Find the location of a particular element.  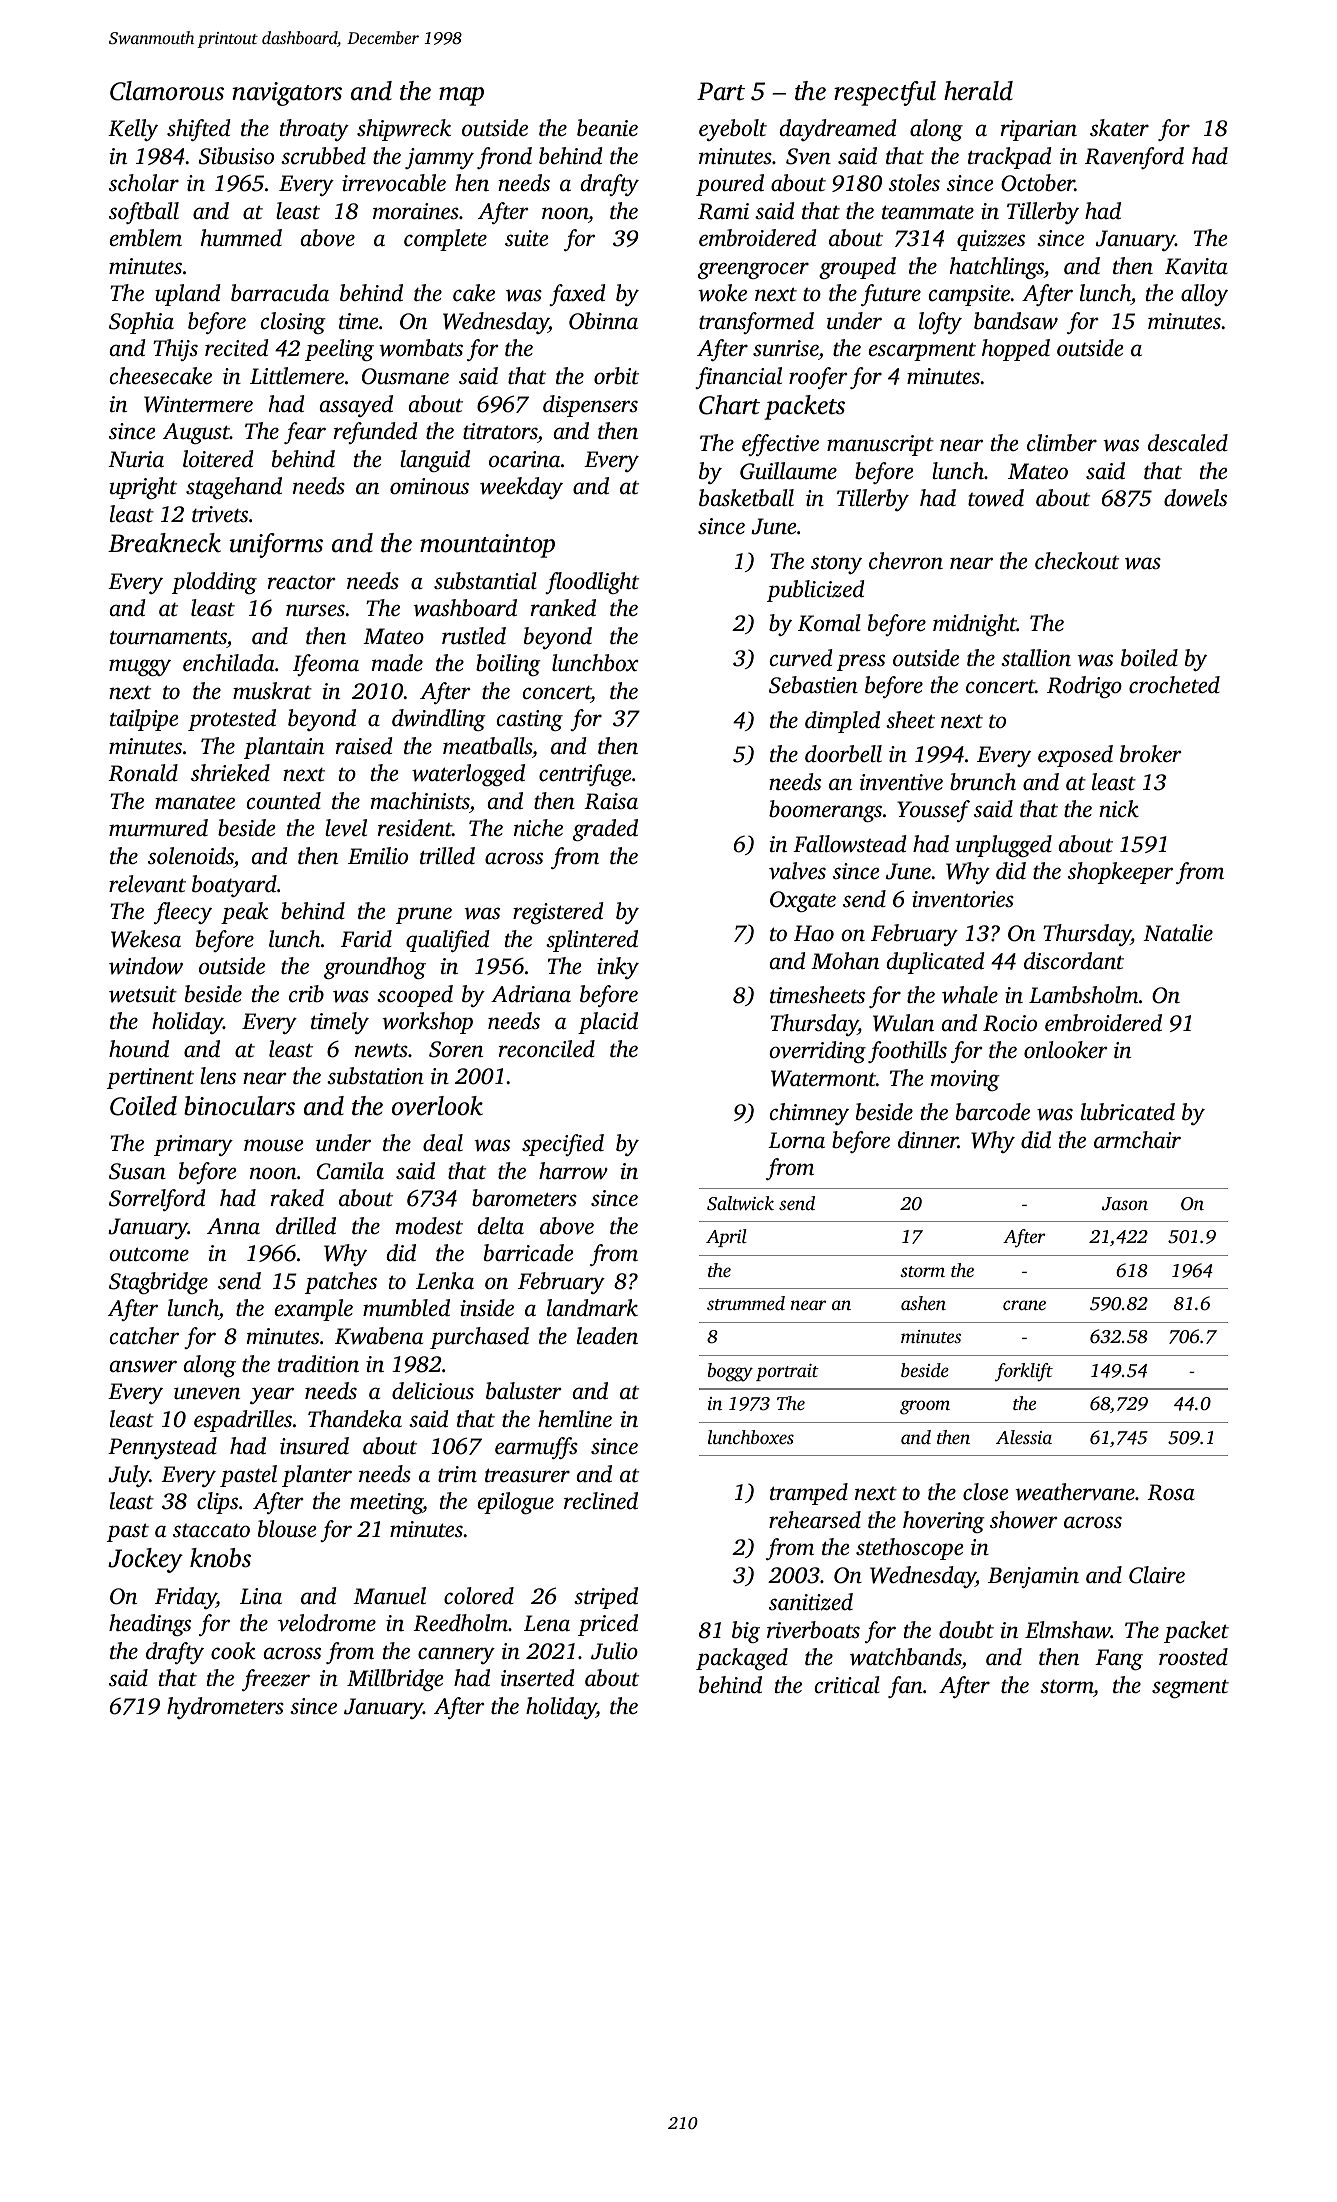

softball is located at coordinates (144, 213).
